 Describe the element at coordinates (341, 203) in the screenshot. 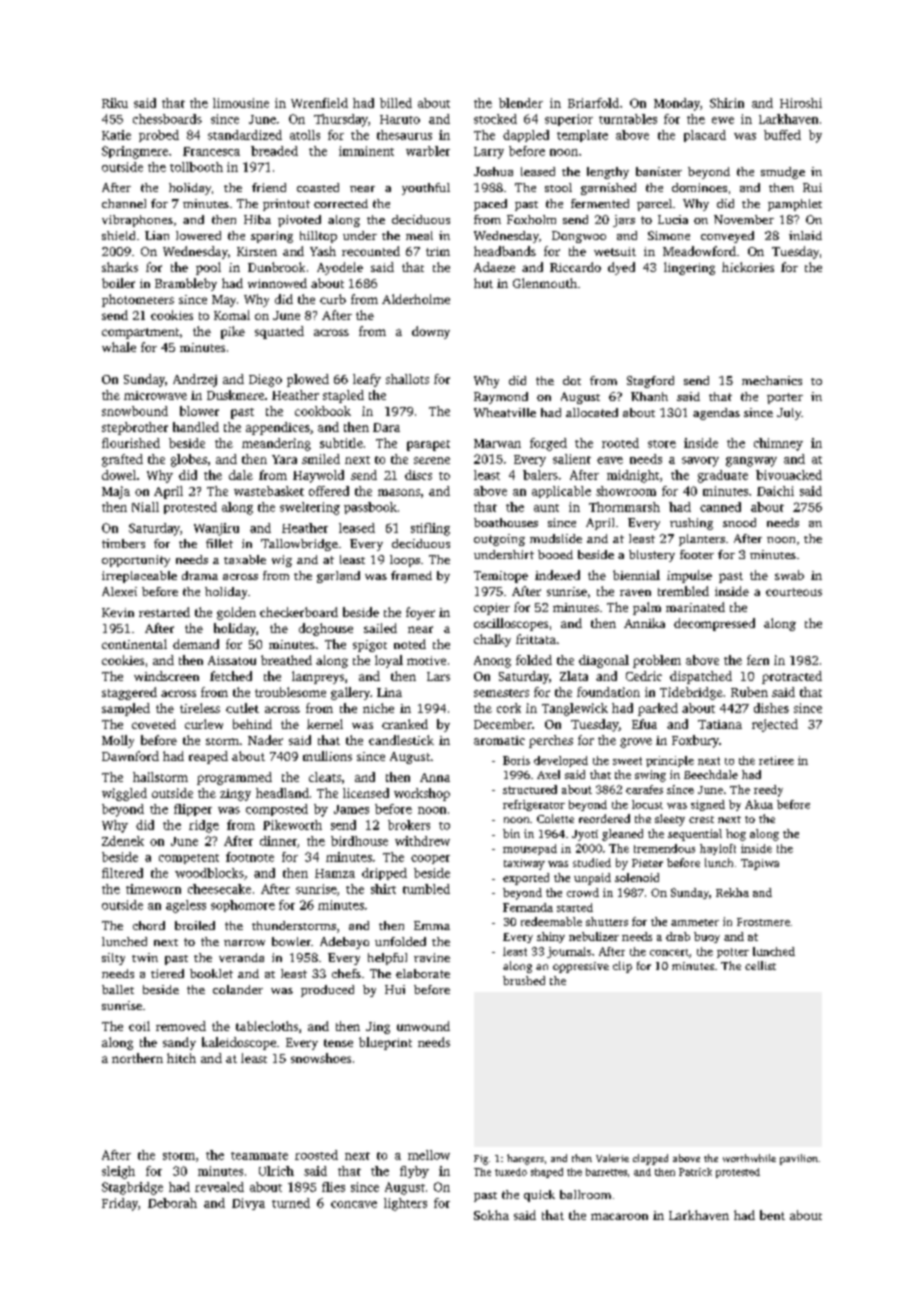

I see `corrected` at that location.
